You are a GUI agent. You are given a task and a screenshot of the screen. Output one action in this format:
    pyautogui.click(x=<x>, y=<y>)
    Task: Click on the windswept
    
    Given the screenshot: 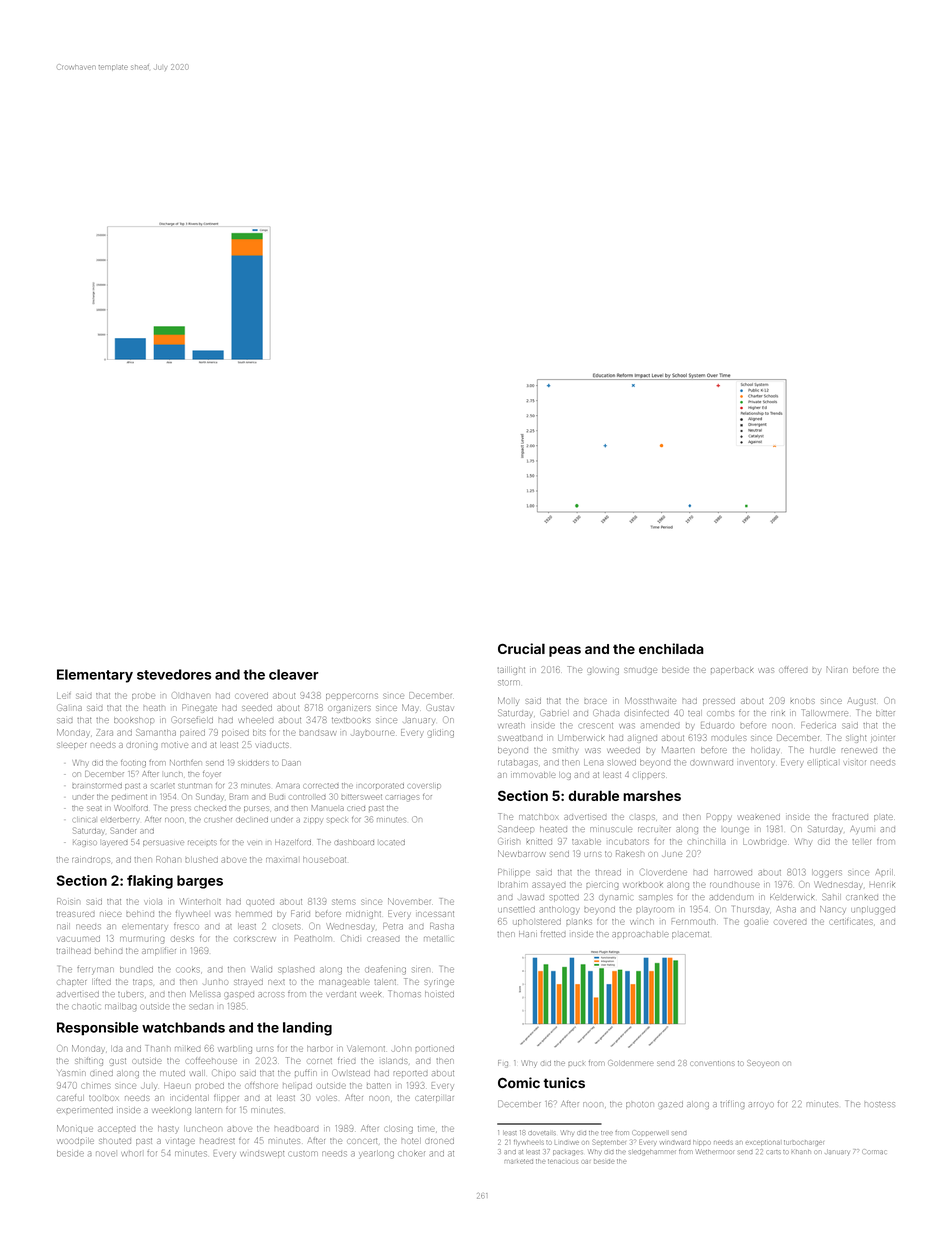 What is the action you would take?
    pyautogui.click(x=262, y=1154)
